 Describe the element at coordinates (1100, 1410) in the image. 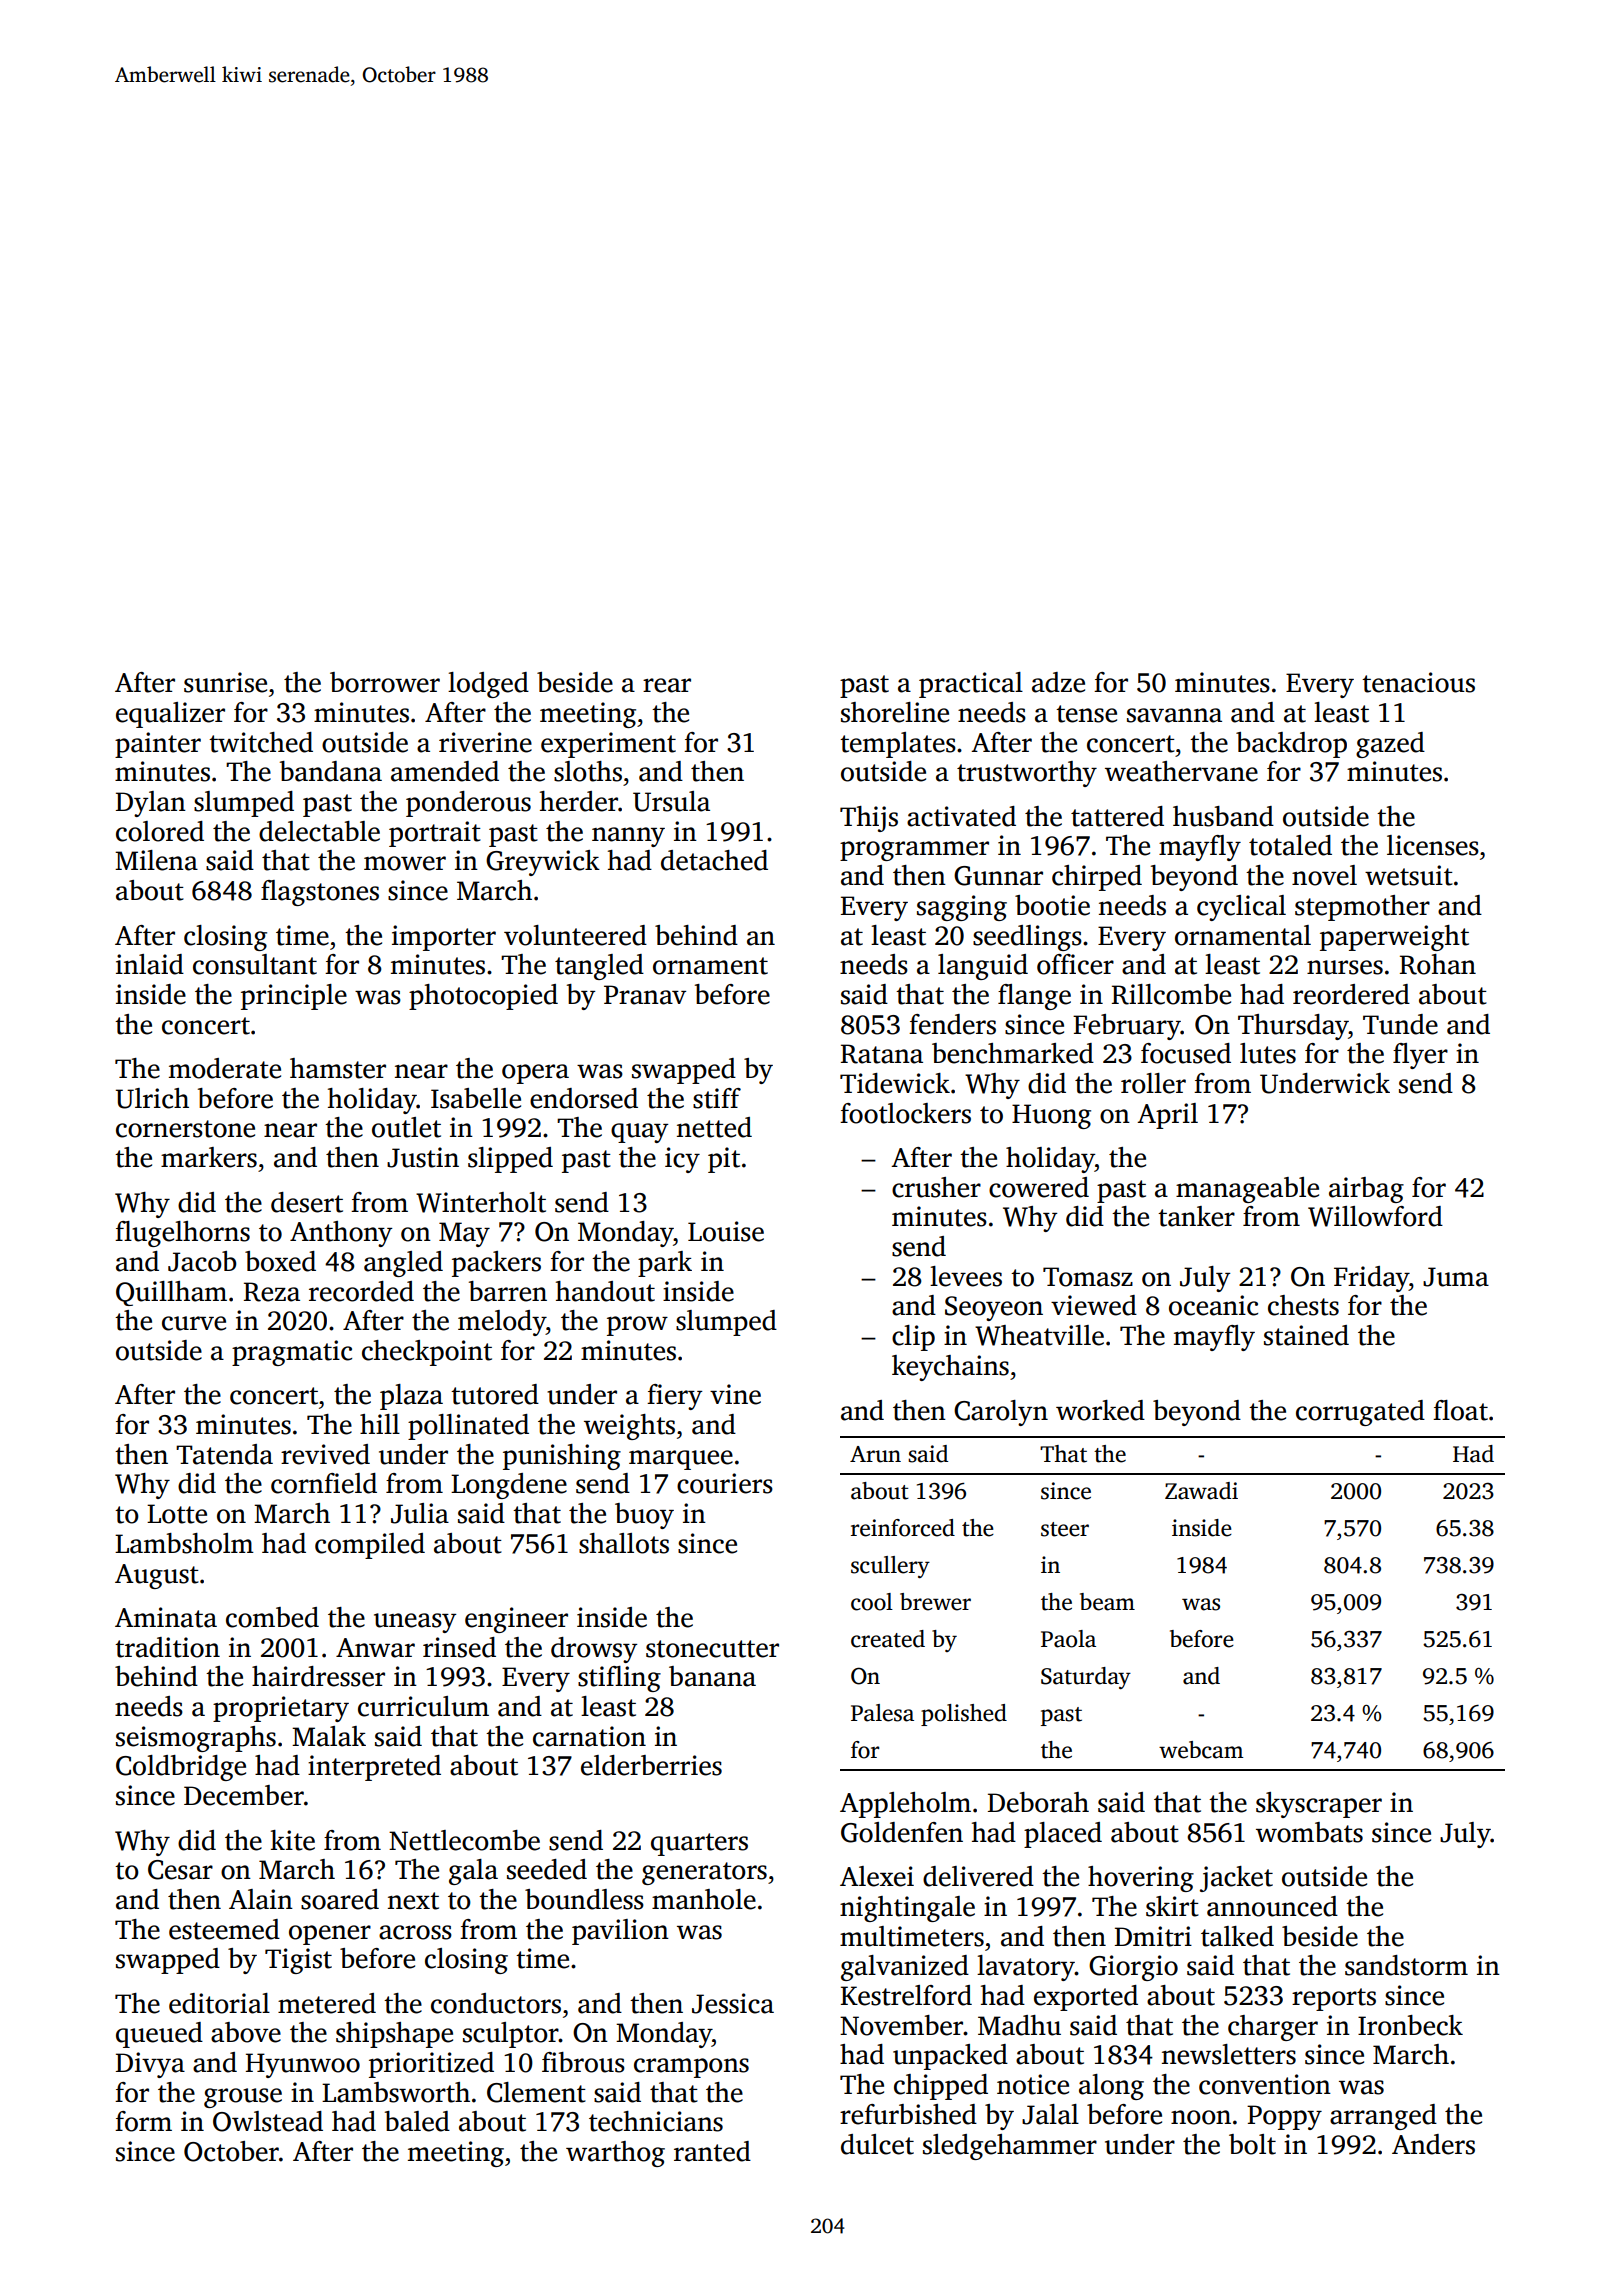

I see `worked` at that location.
